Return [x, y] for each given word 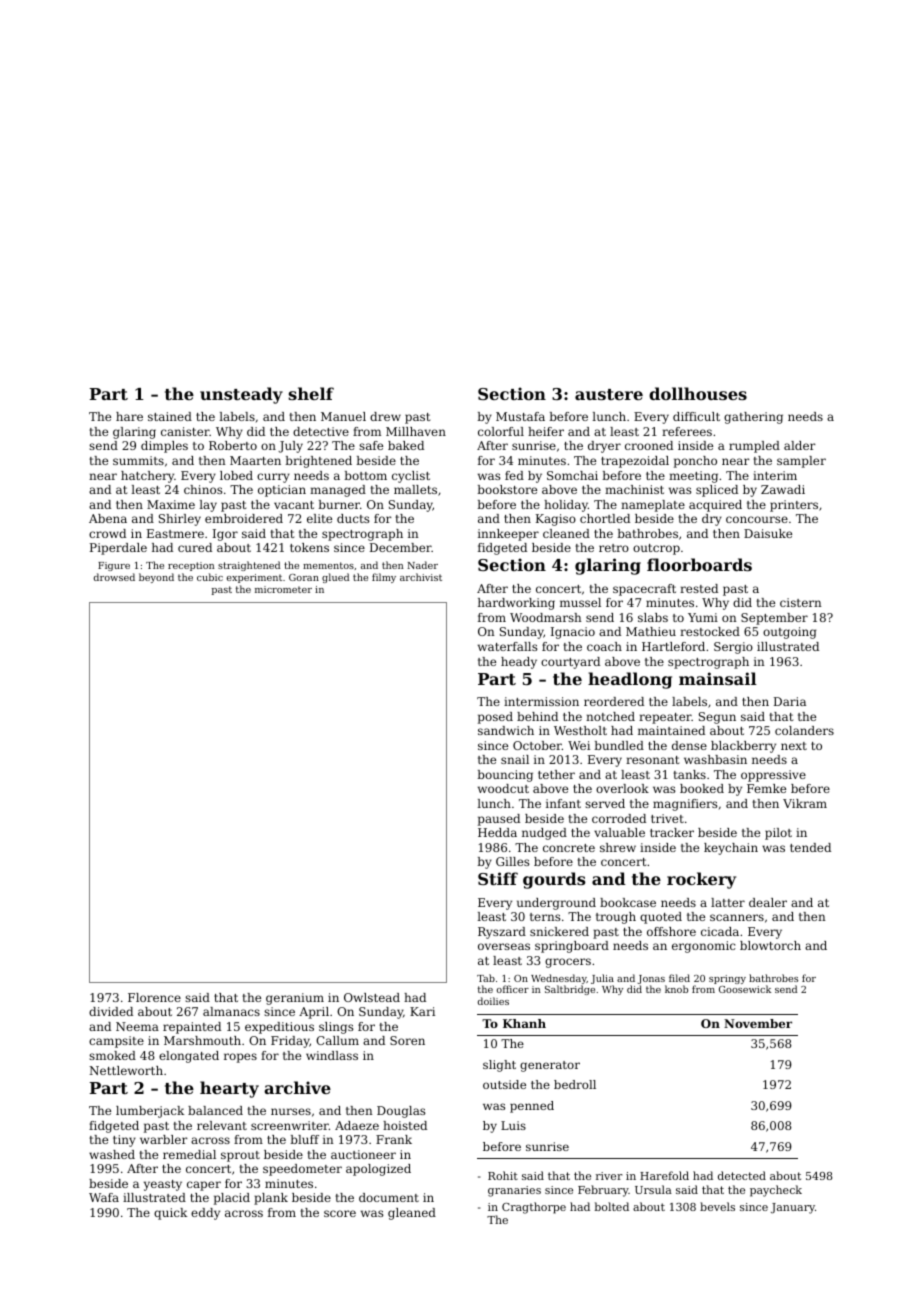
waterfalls [507, 646]
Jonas [651, 979]
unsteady [241, 395]
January [793, 1208]
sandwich [506, 730]
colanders [804, 730]
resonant [652, 760]
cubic [210, 577]
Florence [154, 997]
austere [609, 394]
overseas [504, 946]
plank [271, 1199]
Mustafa [520, 416]
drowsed [114, 577]
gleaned [412, 1214]
